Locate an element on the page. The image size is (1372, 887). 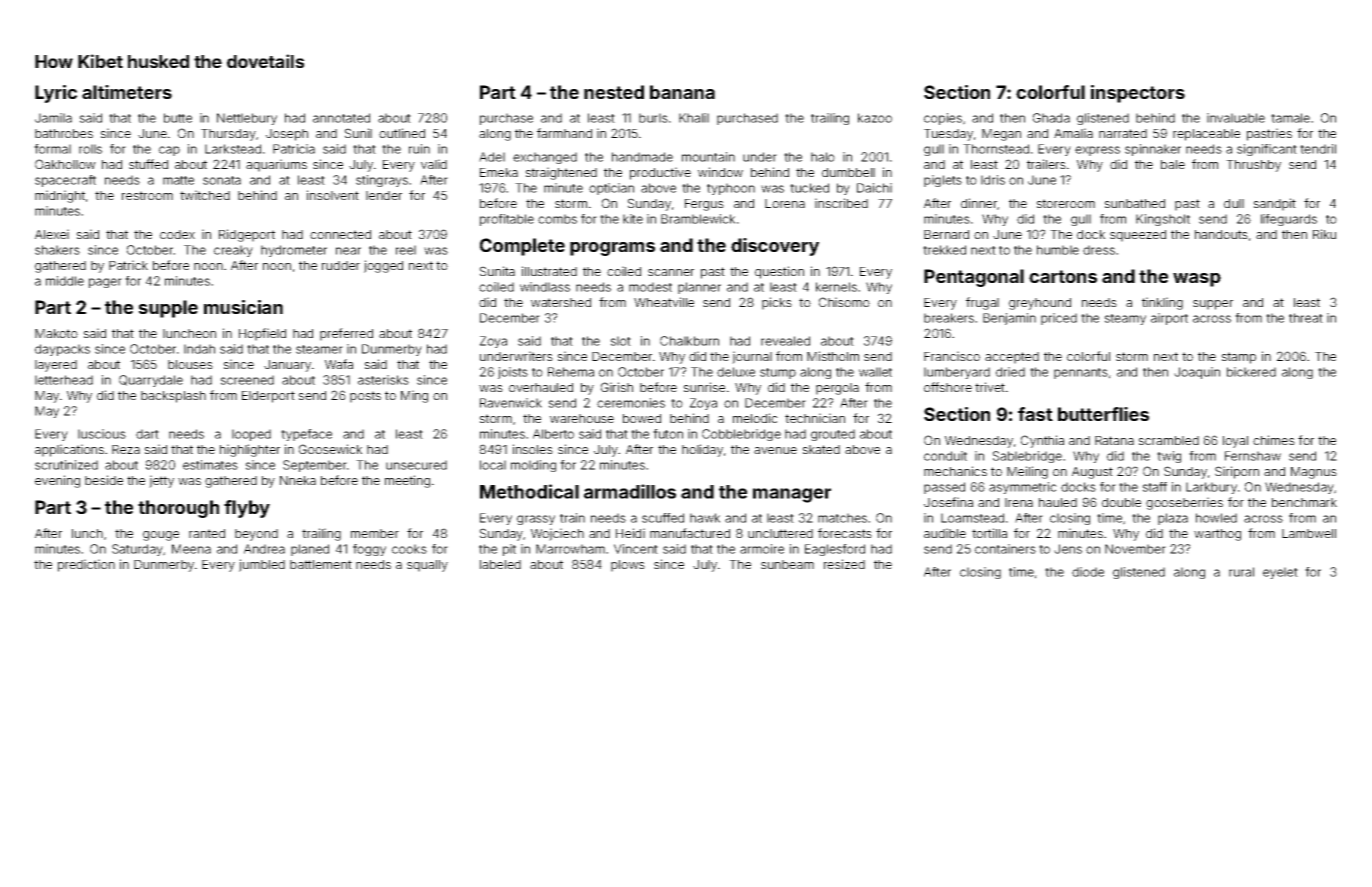
cartons is located at coordinates (1063, 276).
